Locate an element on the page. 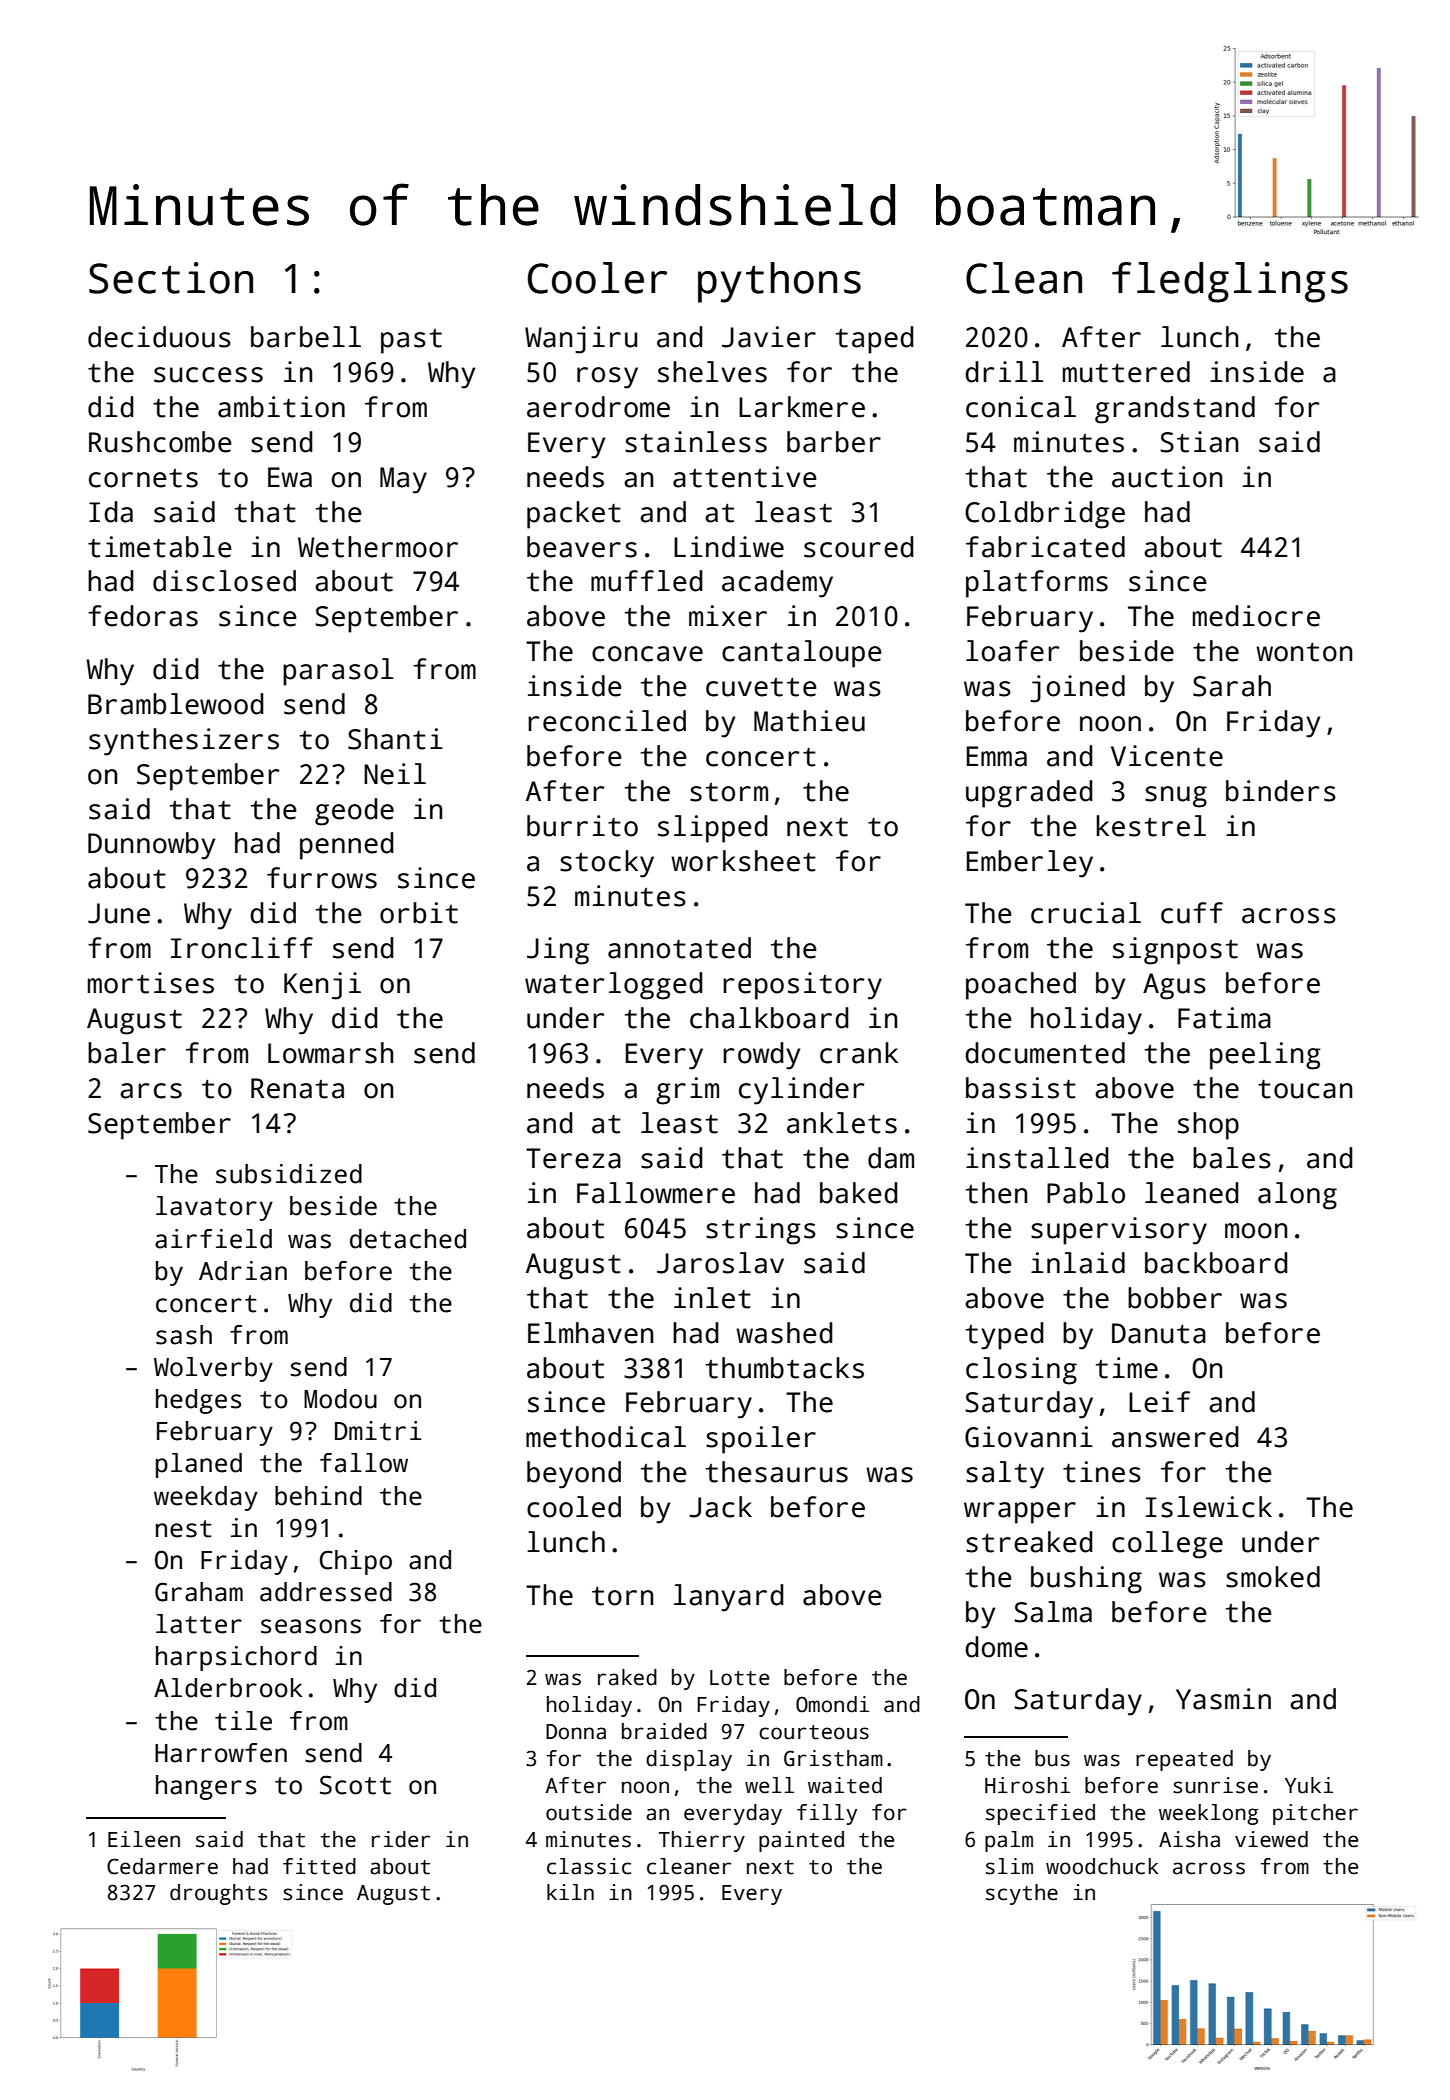  display is located at coordinates (689, 1760).
